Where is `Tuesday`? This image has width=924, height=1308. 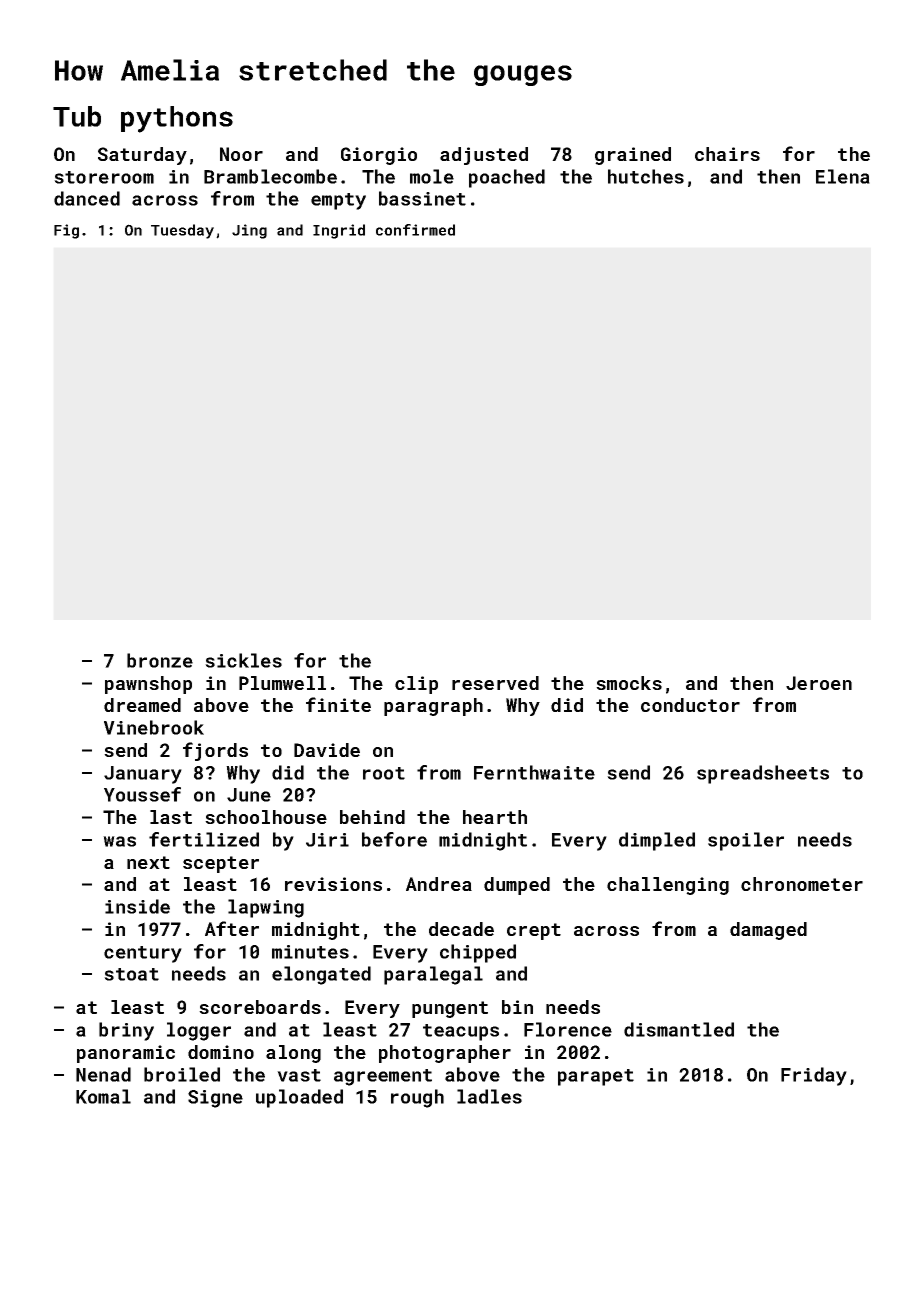
Tuesday is located at coordinates (182, 231).
